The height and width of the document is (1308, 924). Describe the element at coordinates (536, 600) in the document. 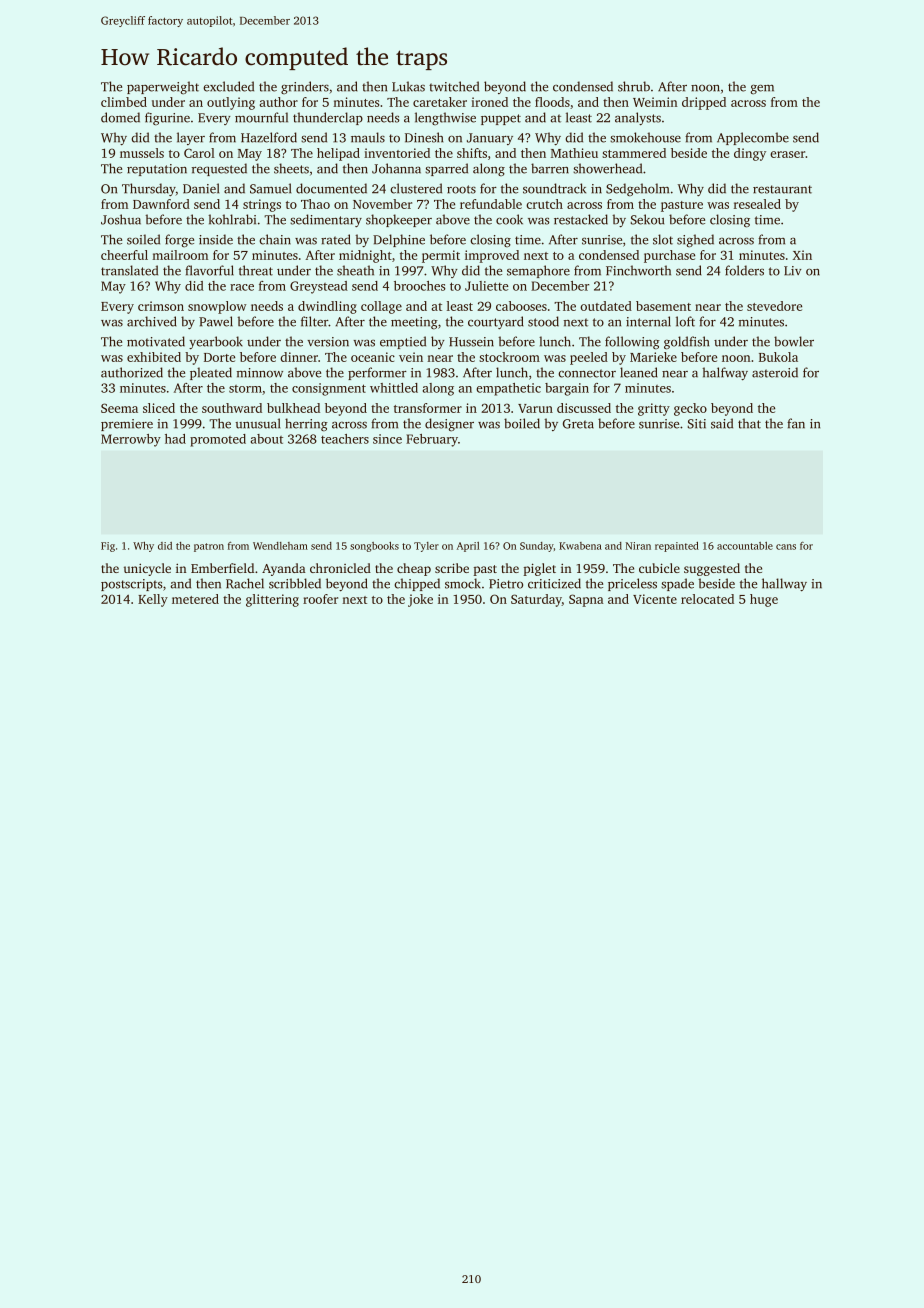

I see `Saturday` at that location.
